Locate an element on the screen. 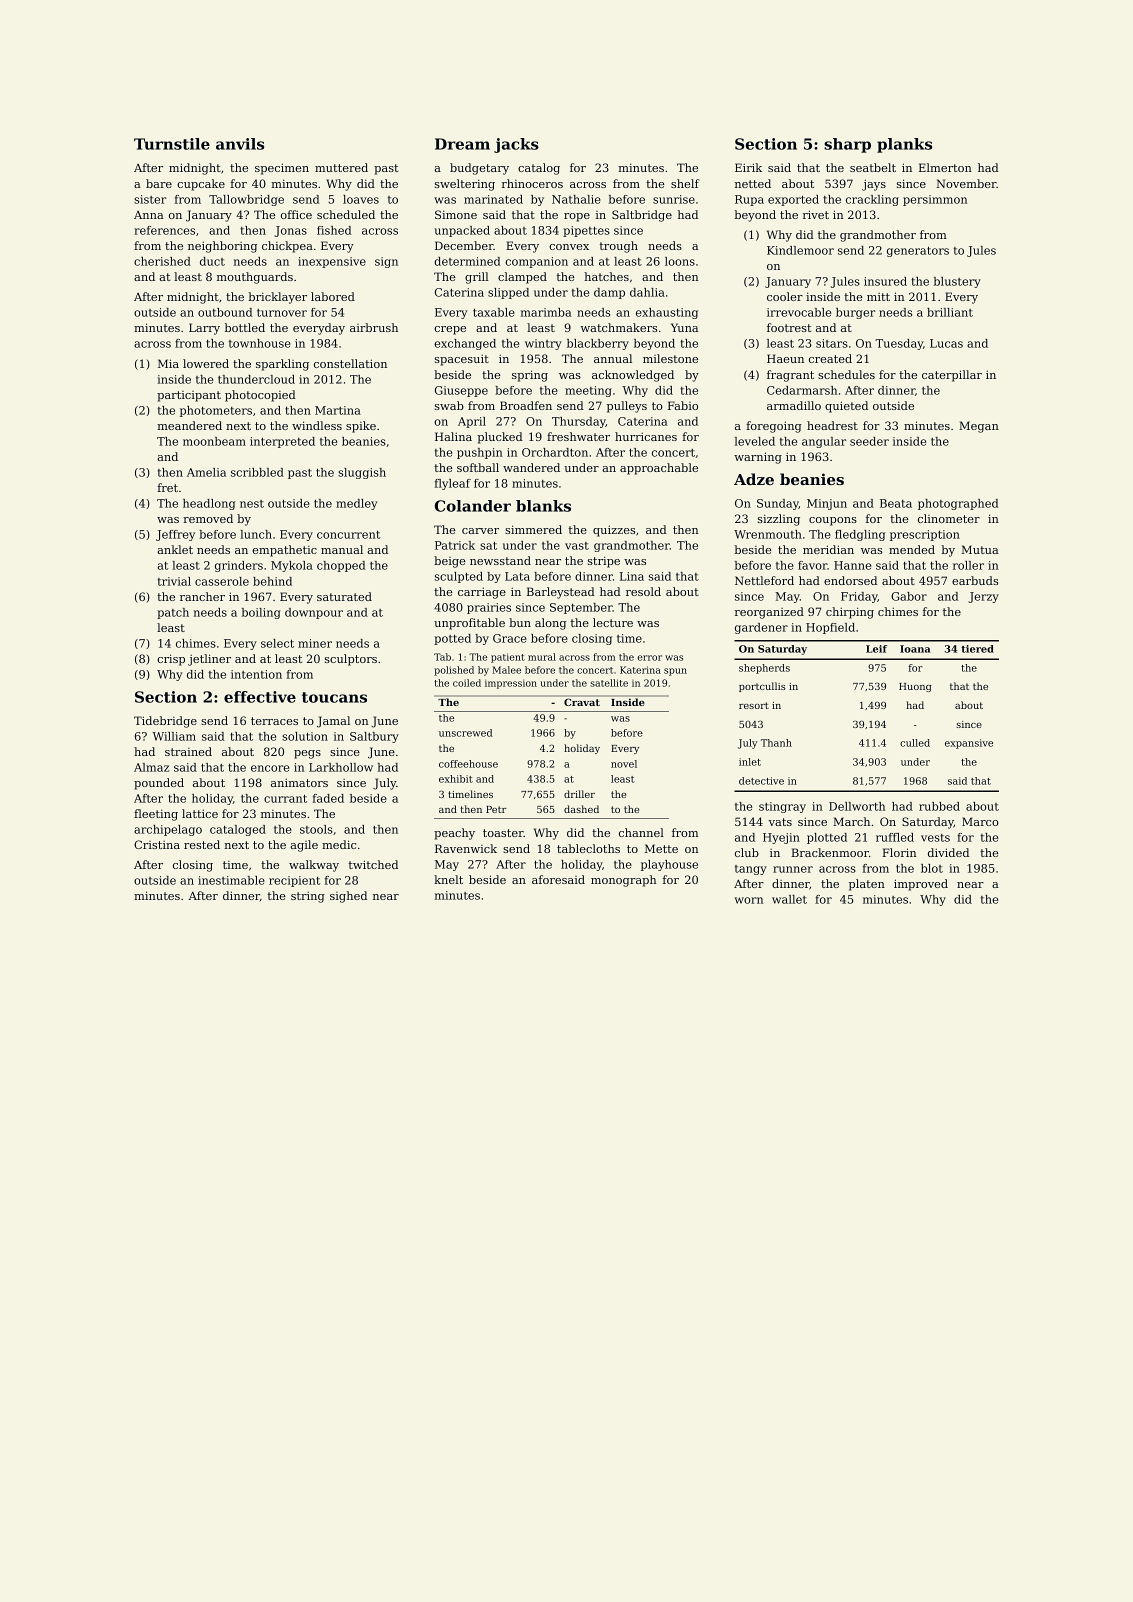  marimba is located at coordinates (546, 312).
